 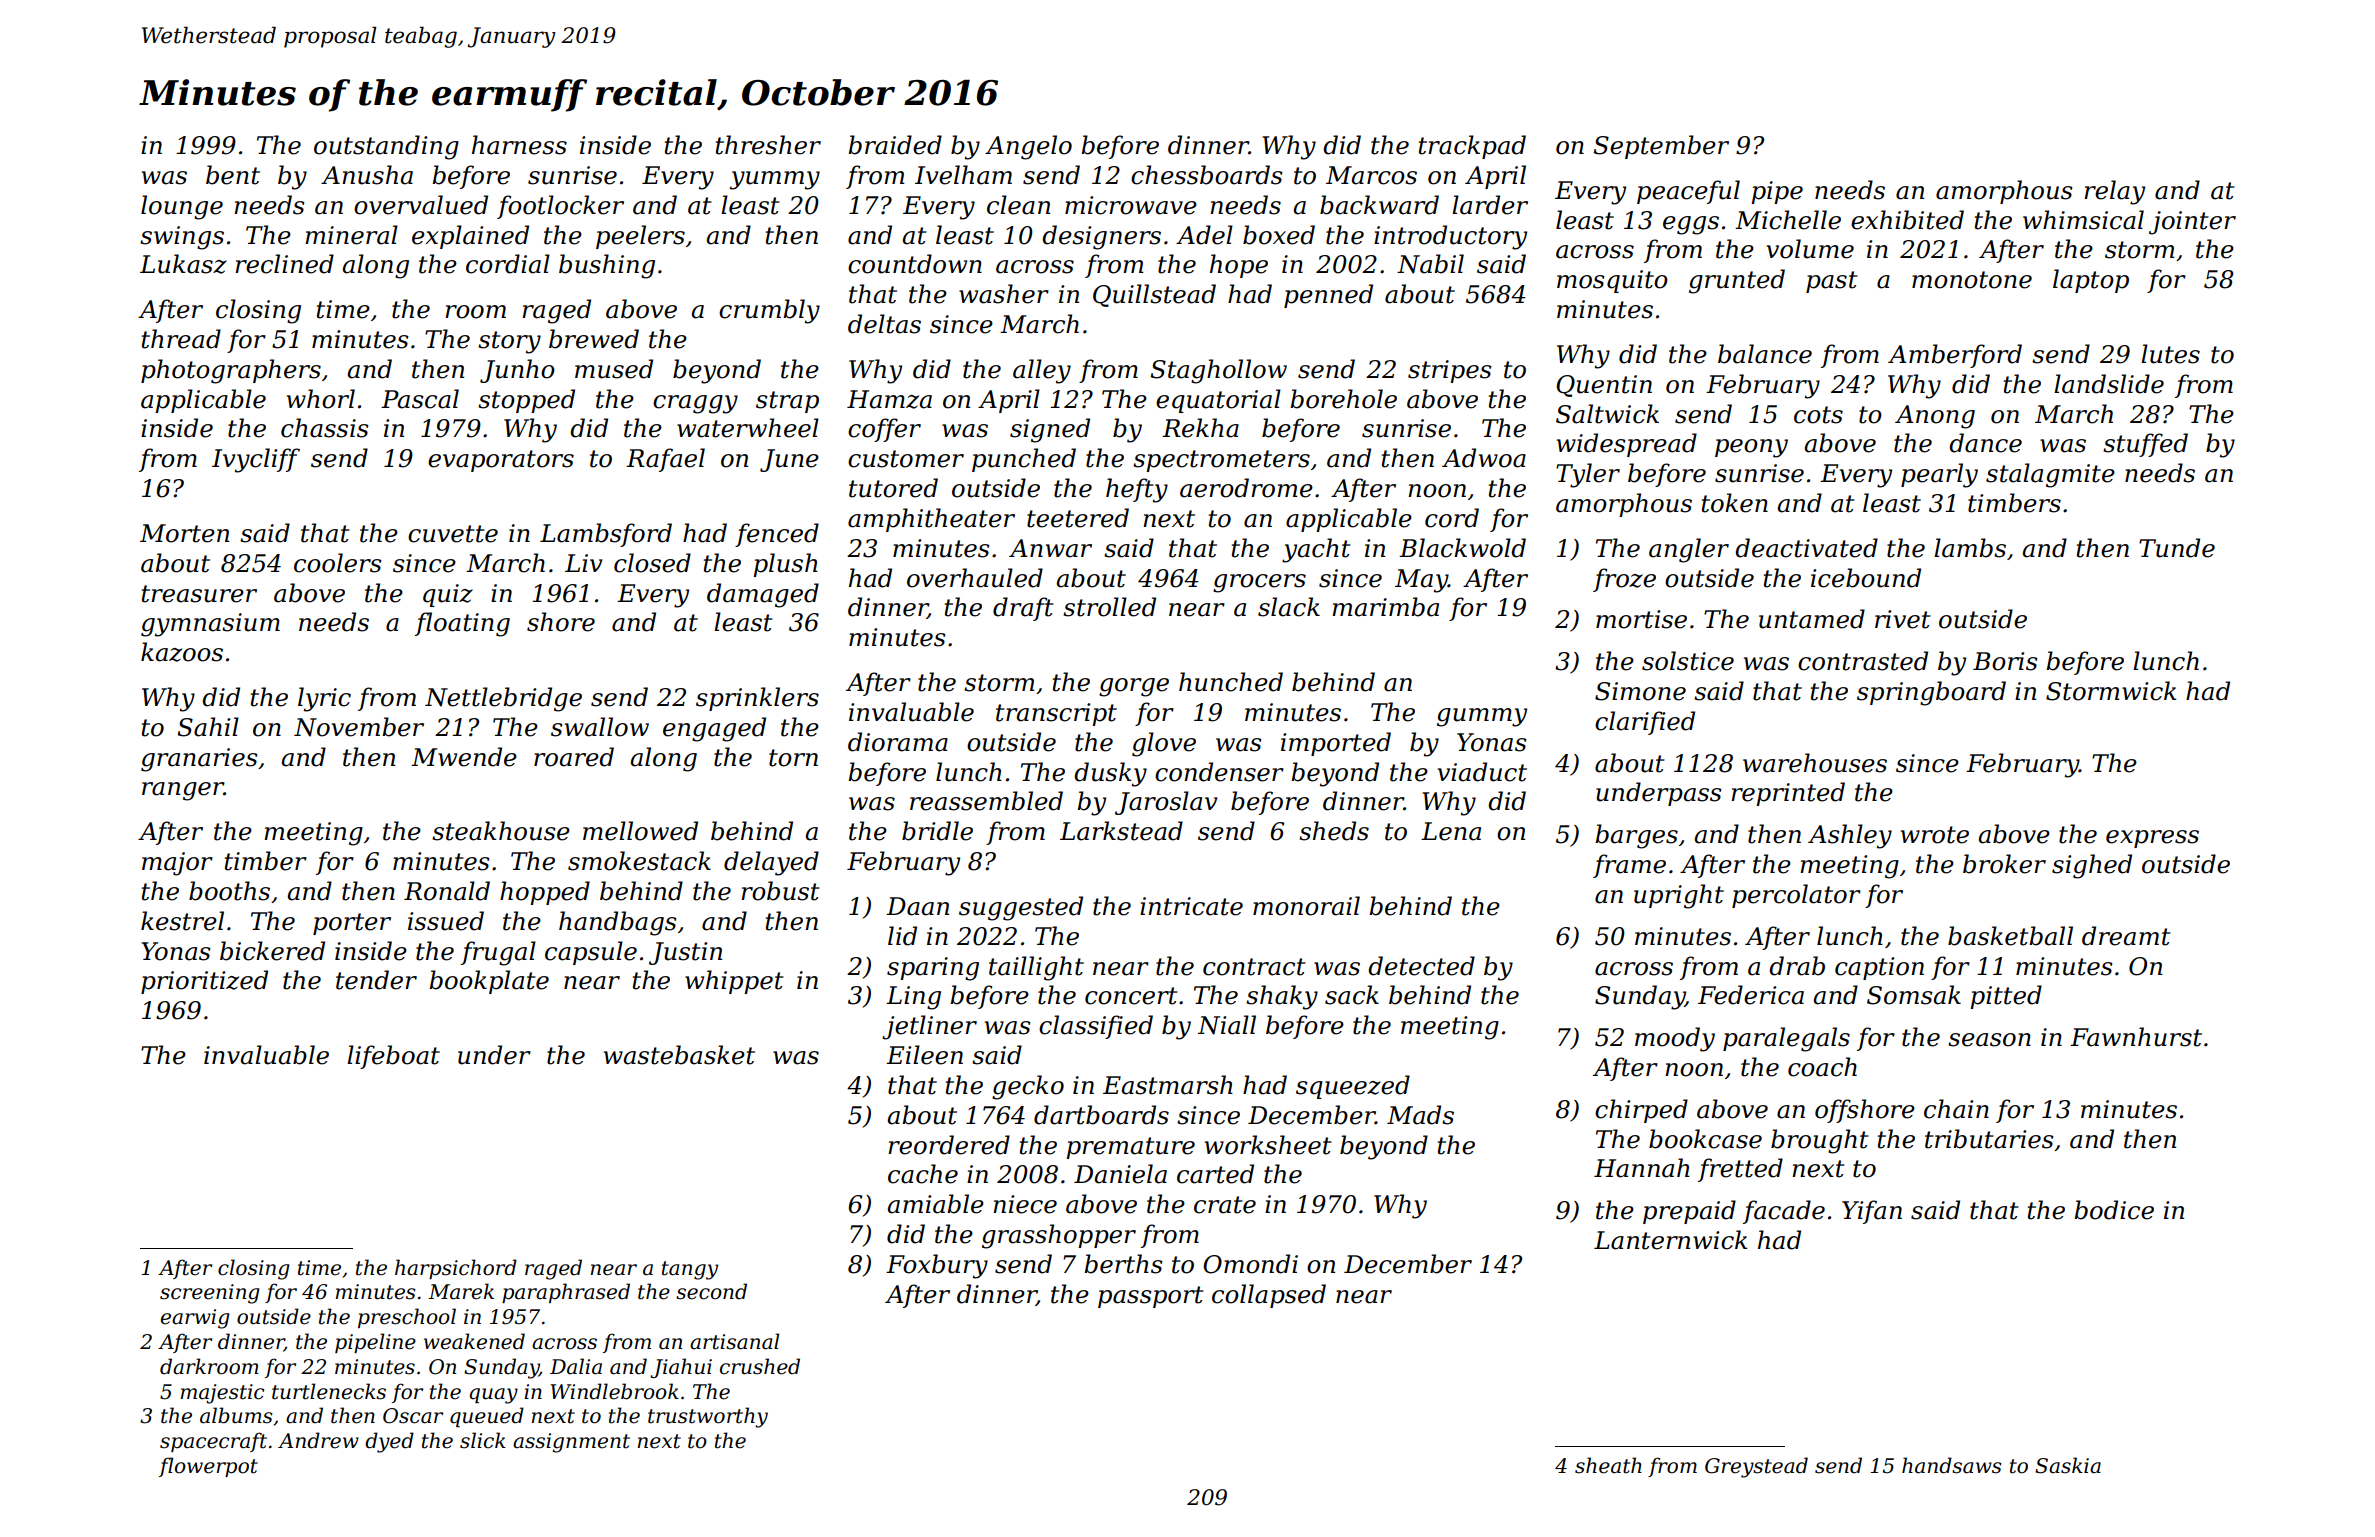 I want to click on September, so click(x=1661, y=147).
